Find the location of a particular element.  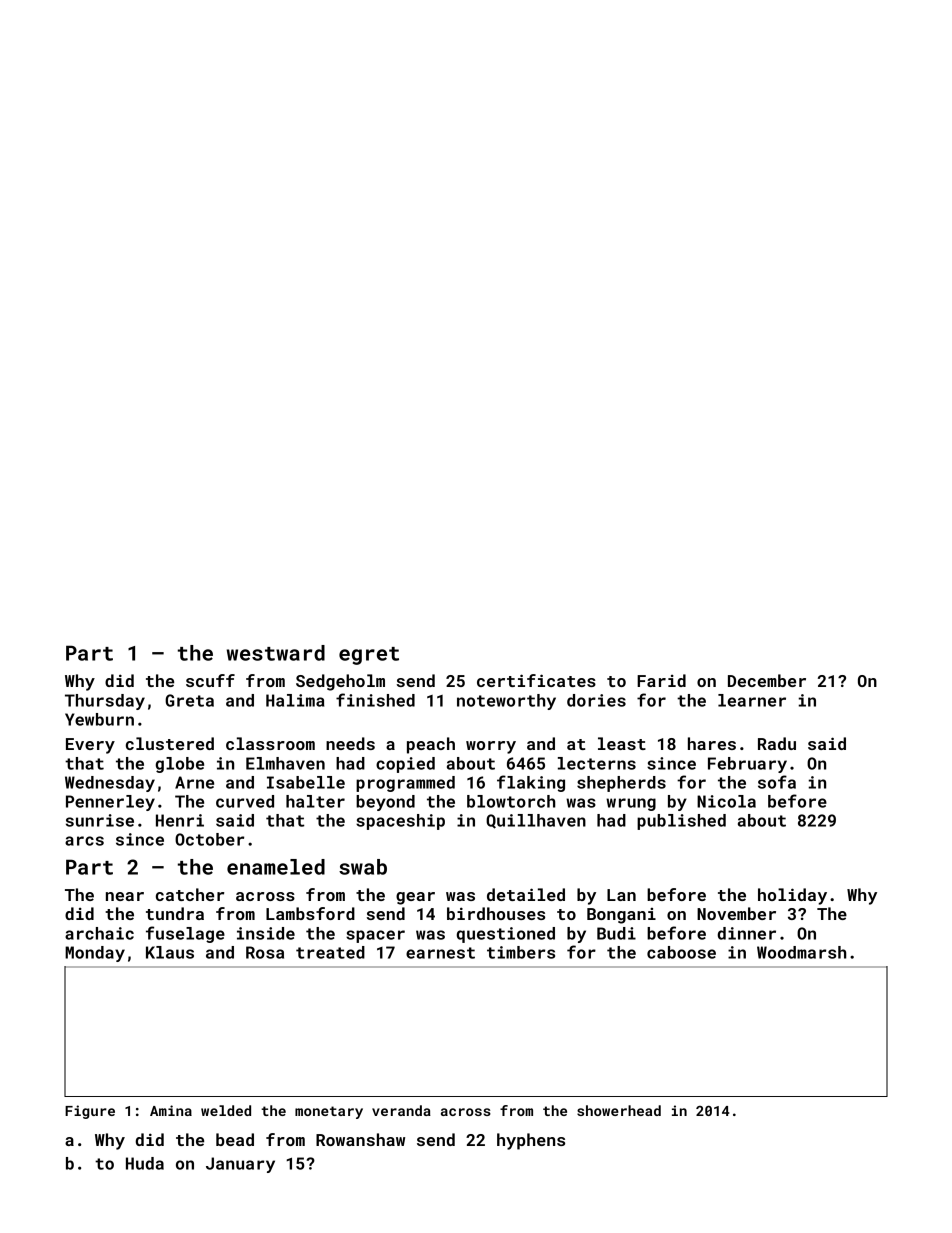

Huda is located at coordinates (145, 1163).
